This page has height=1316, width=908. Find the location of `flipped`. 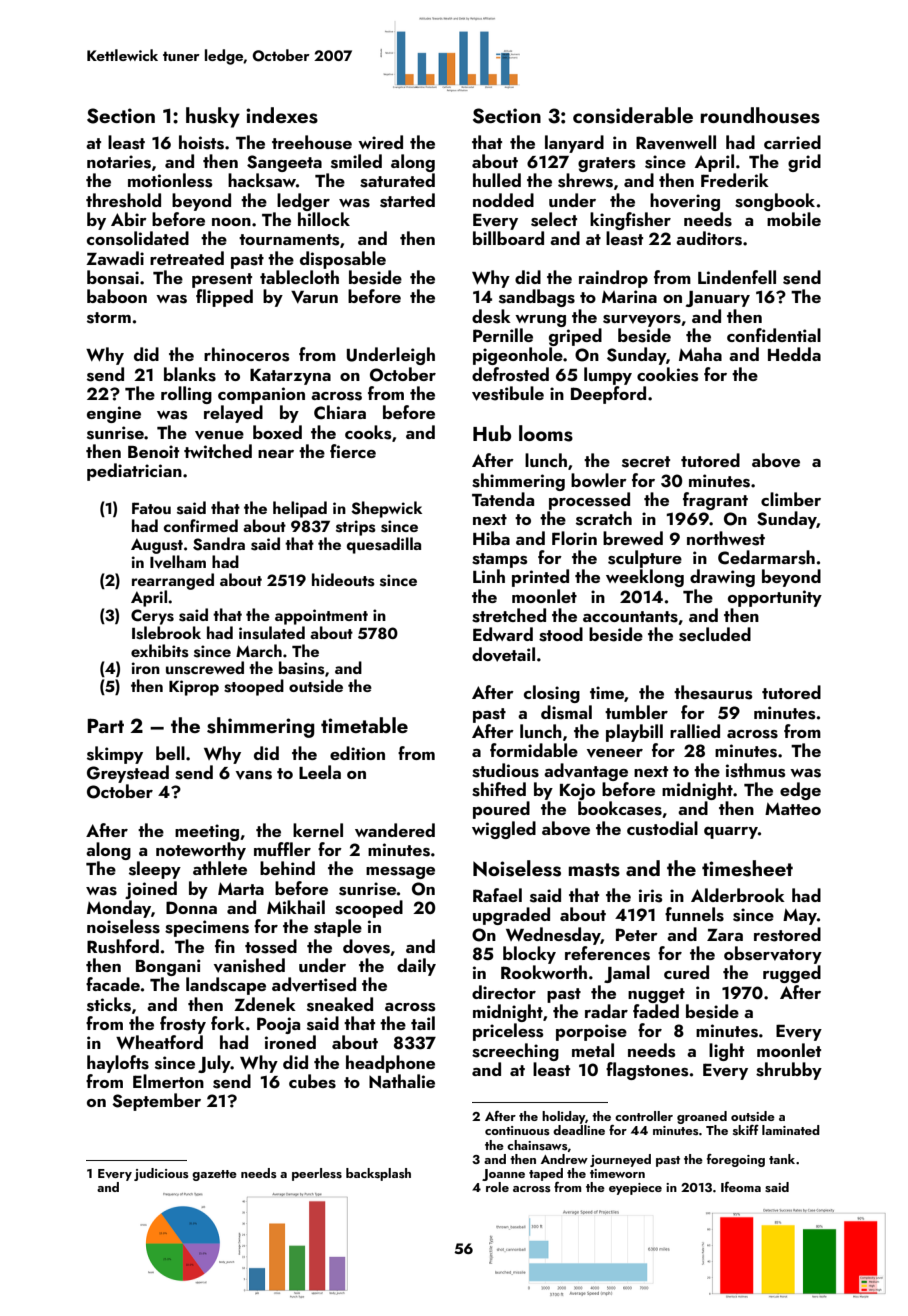

flipped is located at coordinates (224, 298).
